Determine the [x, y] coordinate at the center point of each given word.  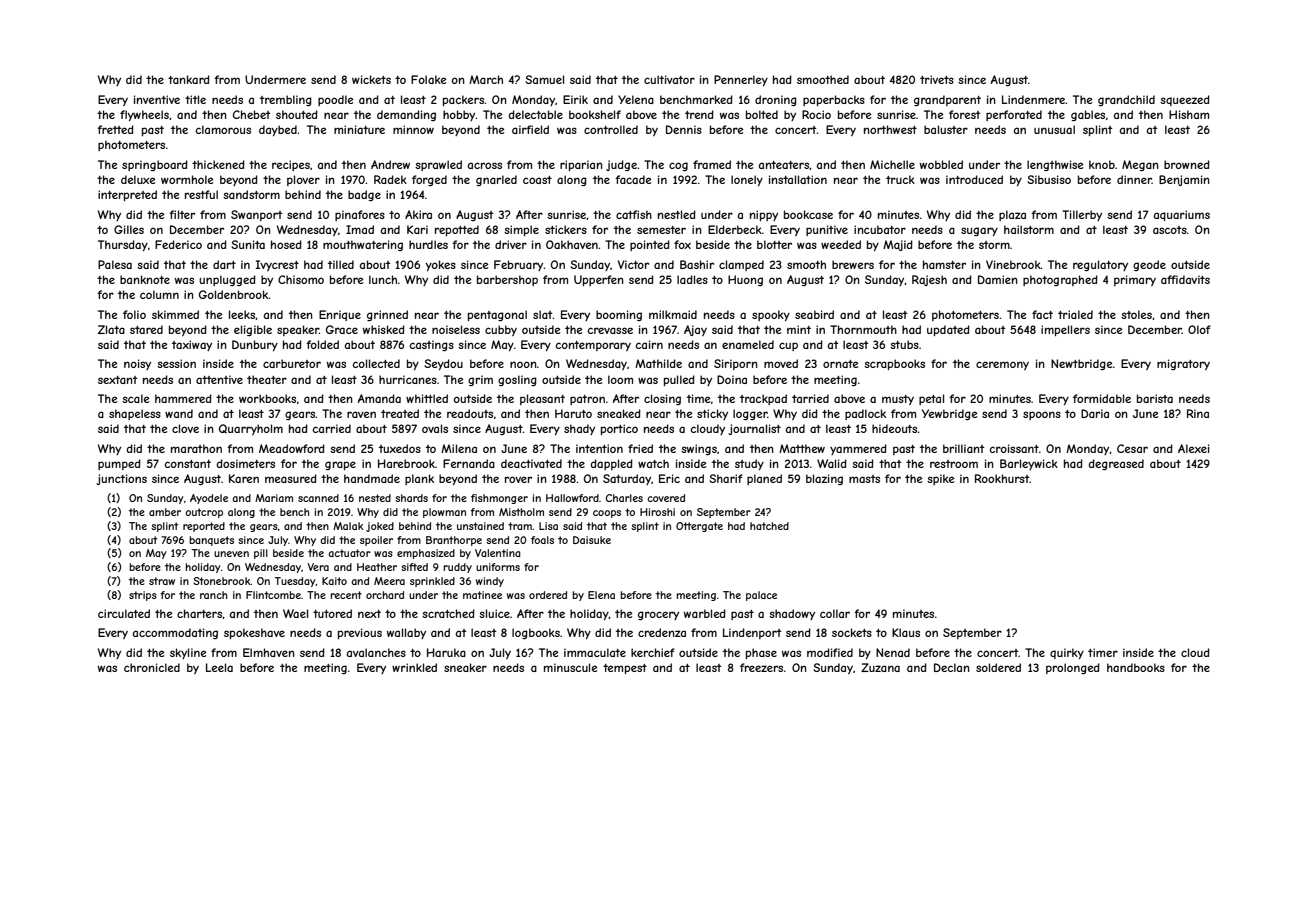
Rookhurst [1002, 478]
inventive [157, 99]
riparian [581, 165]
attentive [219, 379]
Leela [219, 667]
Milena [459, 448]
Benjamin [1184, 180]
